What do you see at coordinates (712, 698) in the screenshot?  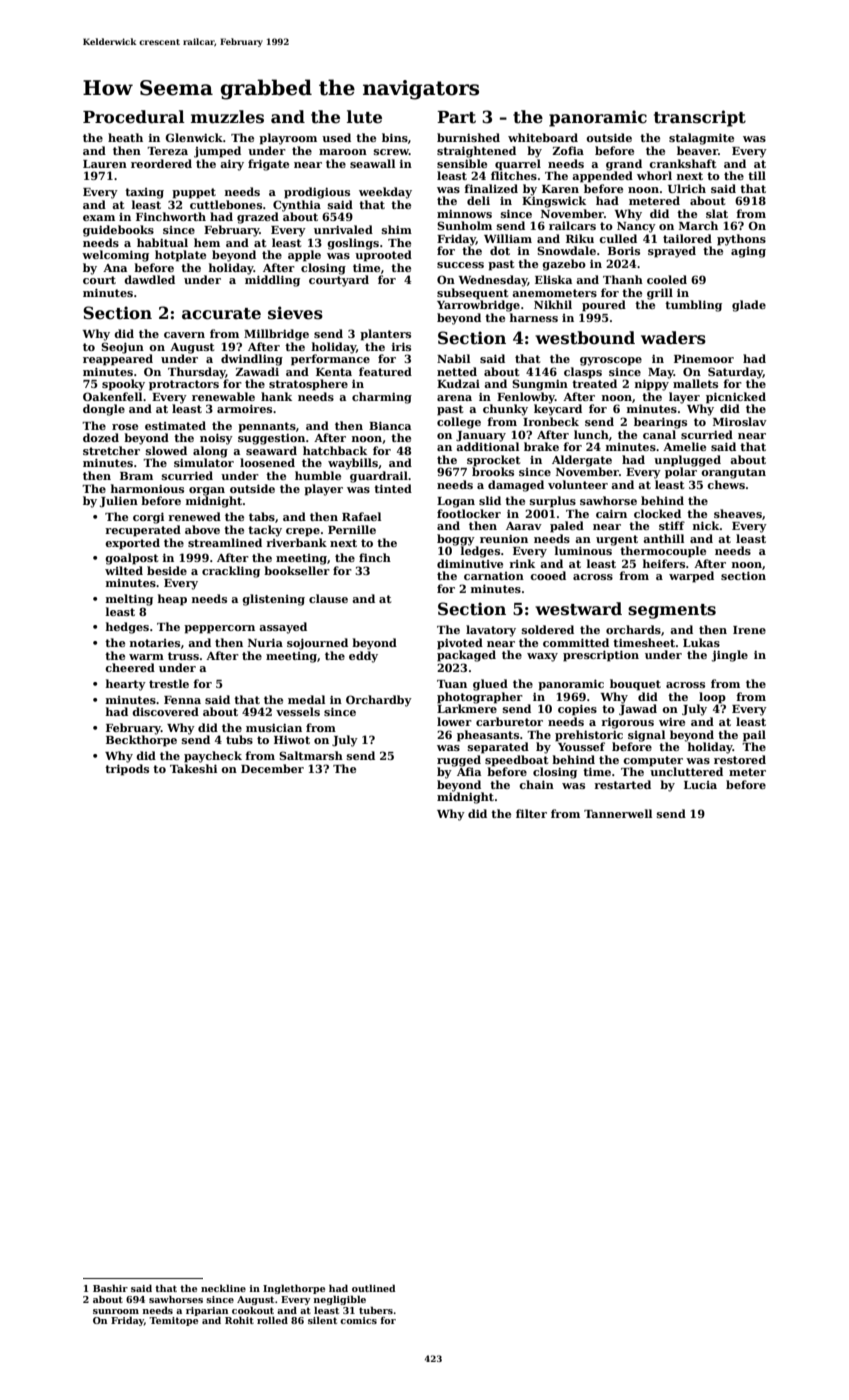 I see `loop` at bounding box center [712, 698].
